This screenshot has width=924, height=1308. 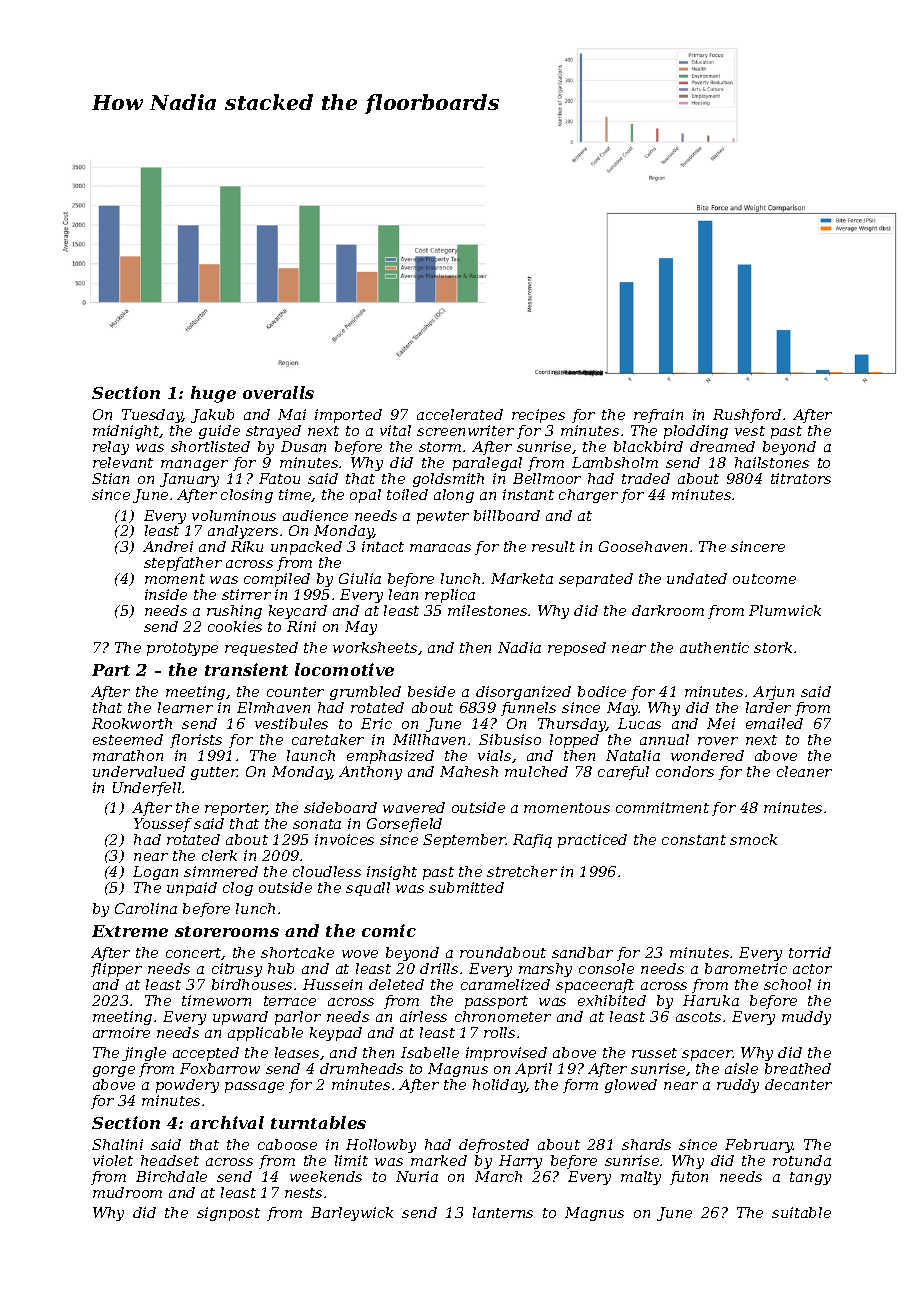 What do you see at coordinates (658, 416) in the screenshot?
I see `refrain` at bounding box center [658, 416].
